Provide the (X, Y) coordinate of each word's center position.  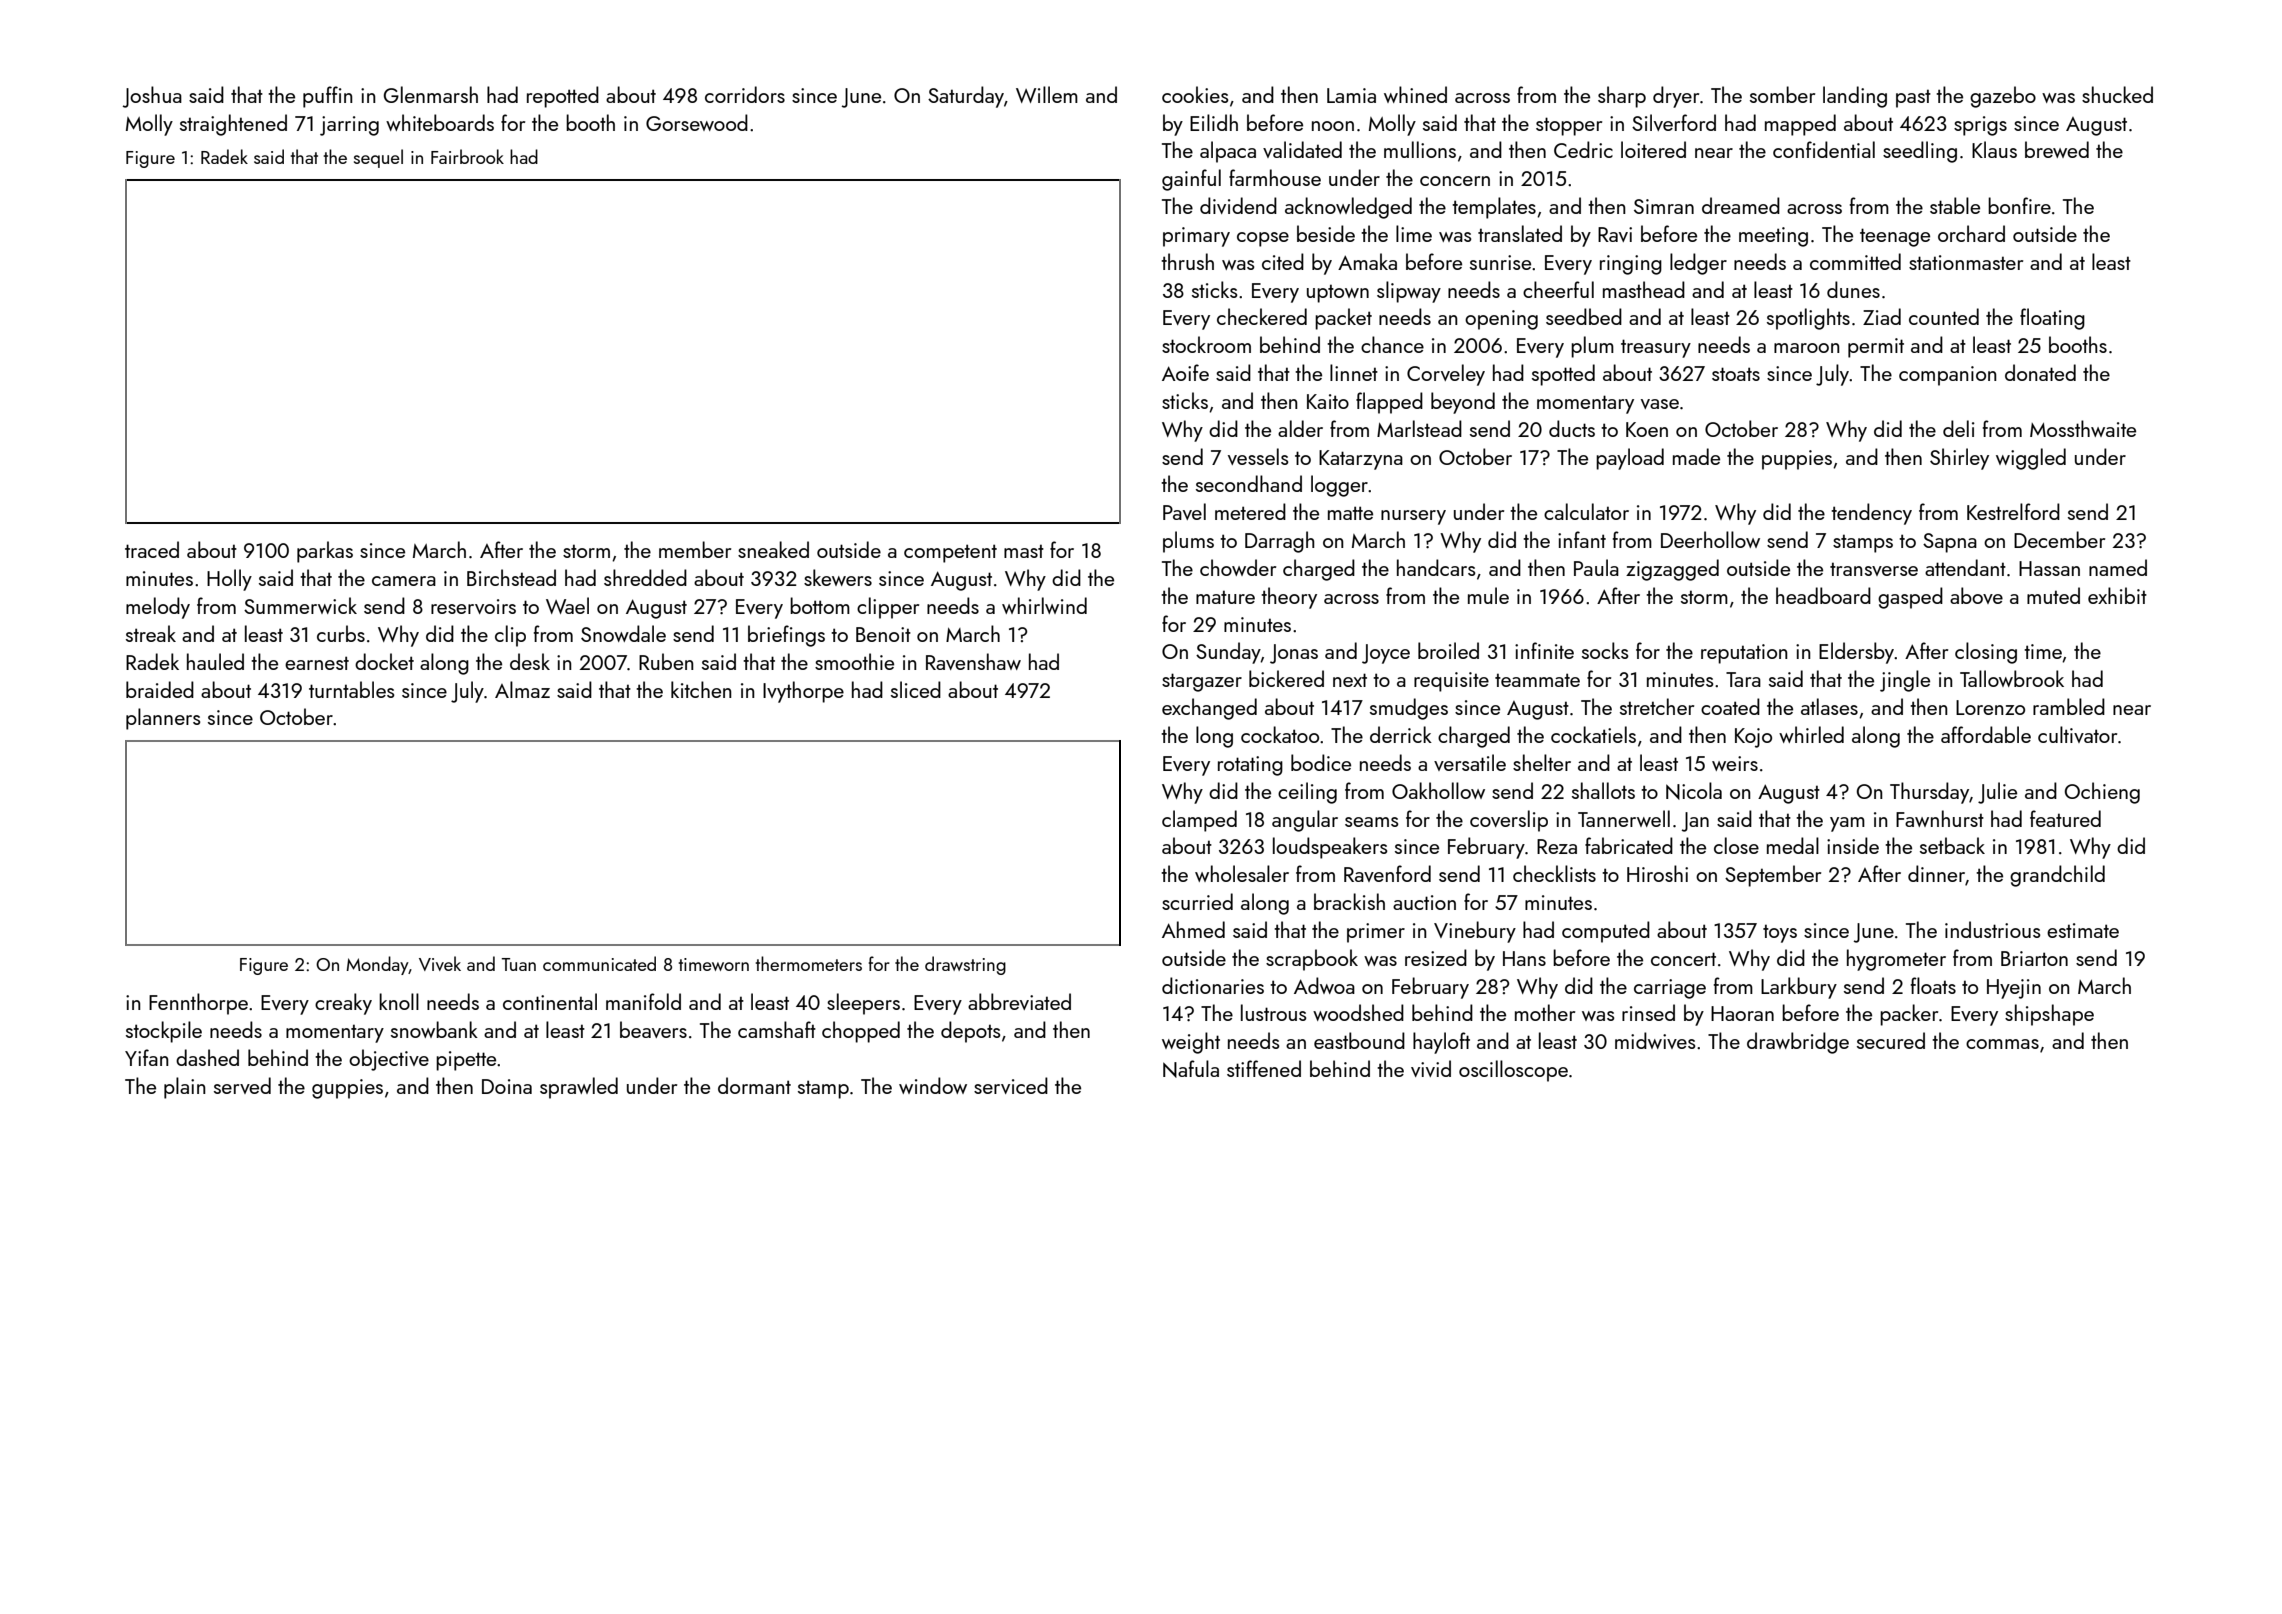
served (242, 1085)
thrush (1187, 261)
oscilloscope (1513, 1071)
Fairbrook (467, 156)
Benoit (883, 634)
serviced (1011, 1085)
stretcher (1657, 706)
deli (1959, 428)
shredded (645, 577)
